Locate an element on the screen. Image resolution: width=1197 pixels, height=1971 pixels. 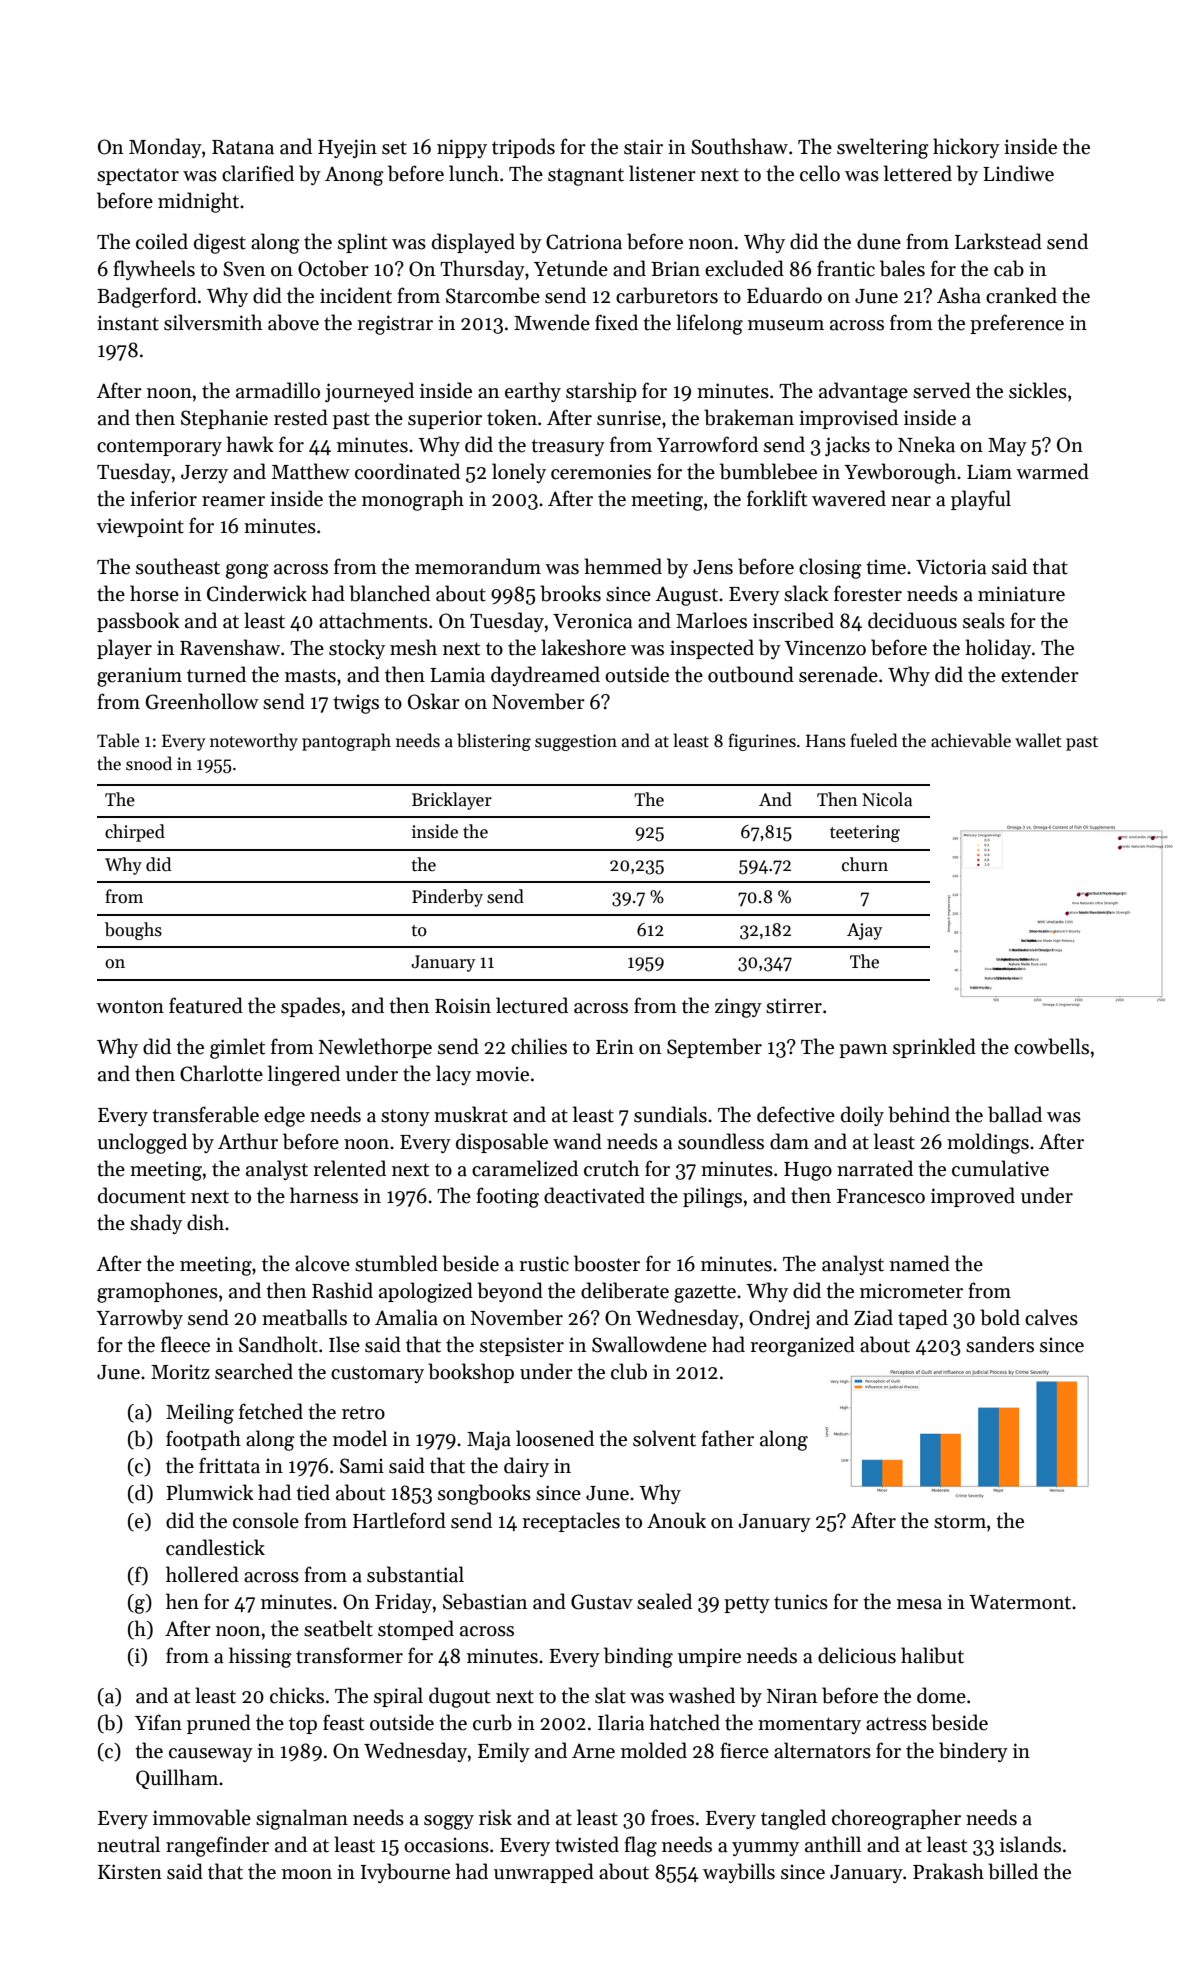
snood is located at coordinates (149, 763).
